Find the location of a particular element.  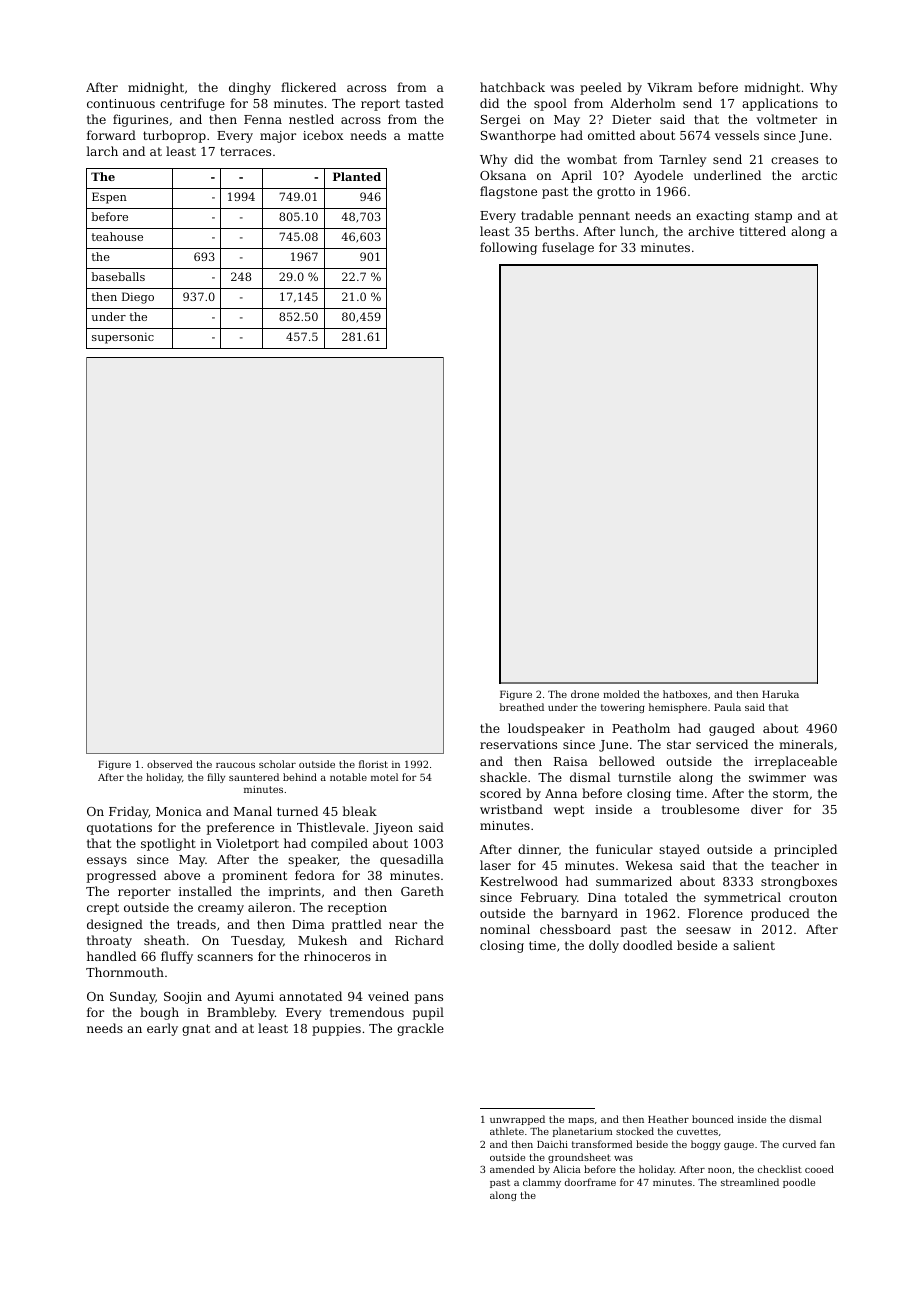

amended is located at coordinates (512, 1169).
